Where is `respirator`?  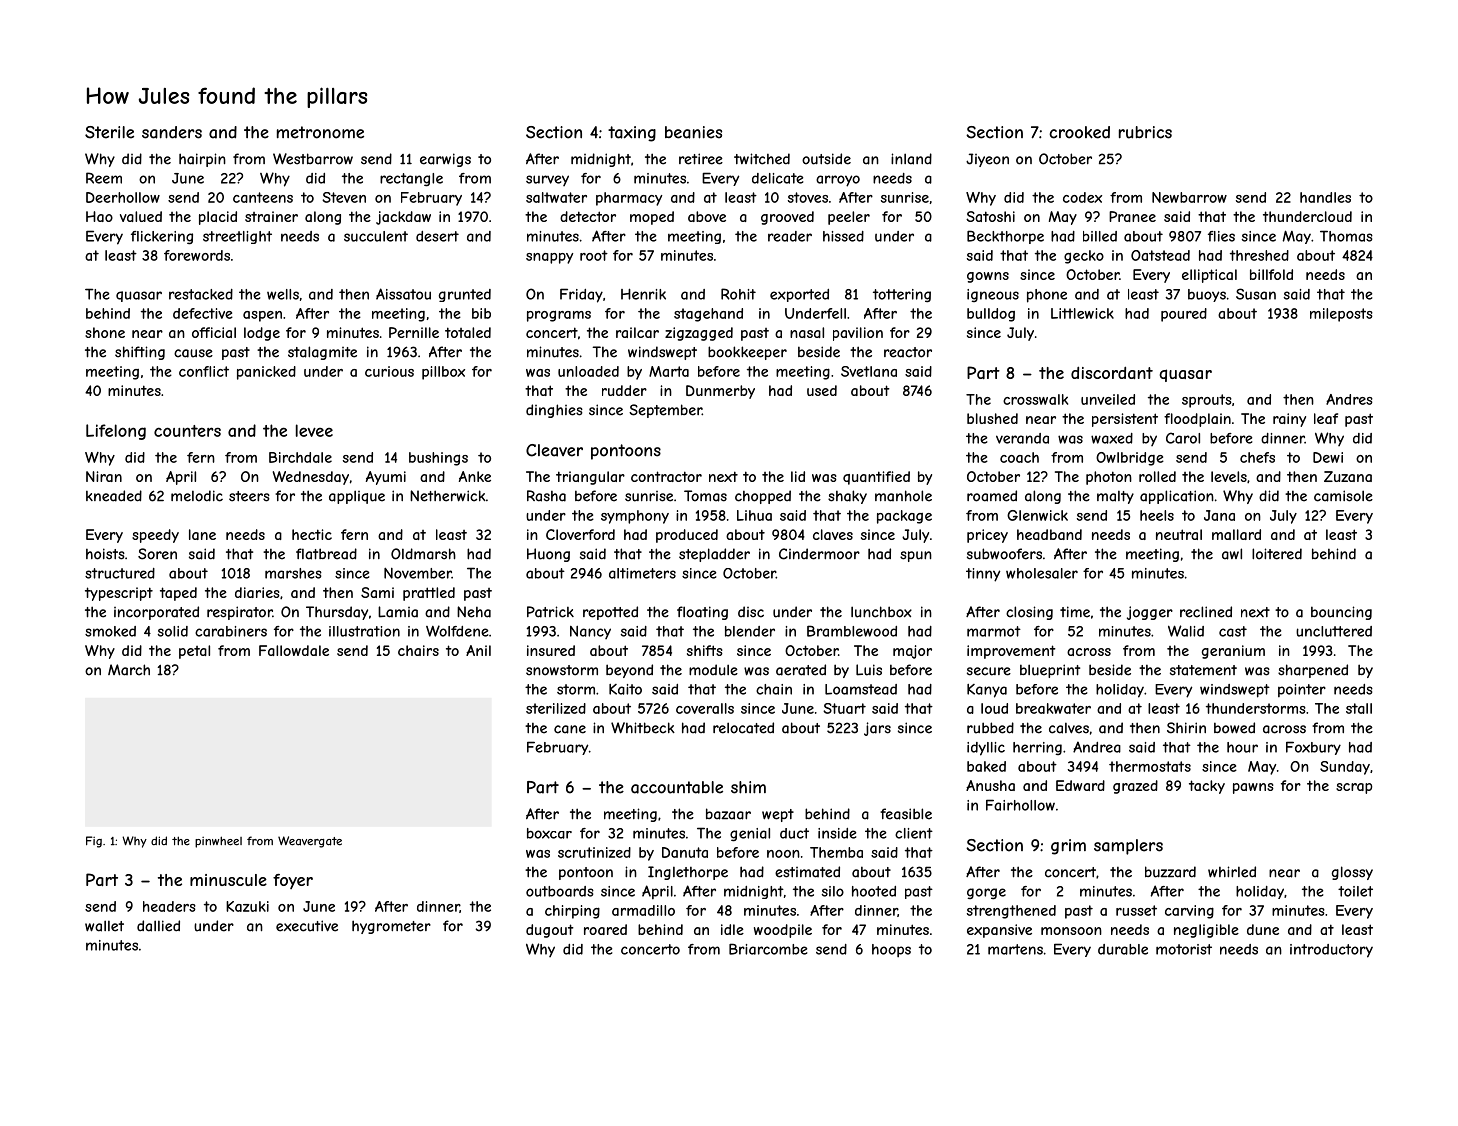
respirator is located at coordinates (240, 613).
